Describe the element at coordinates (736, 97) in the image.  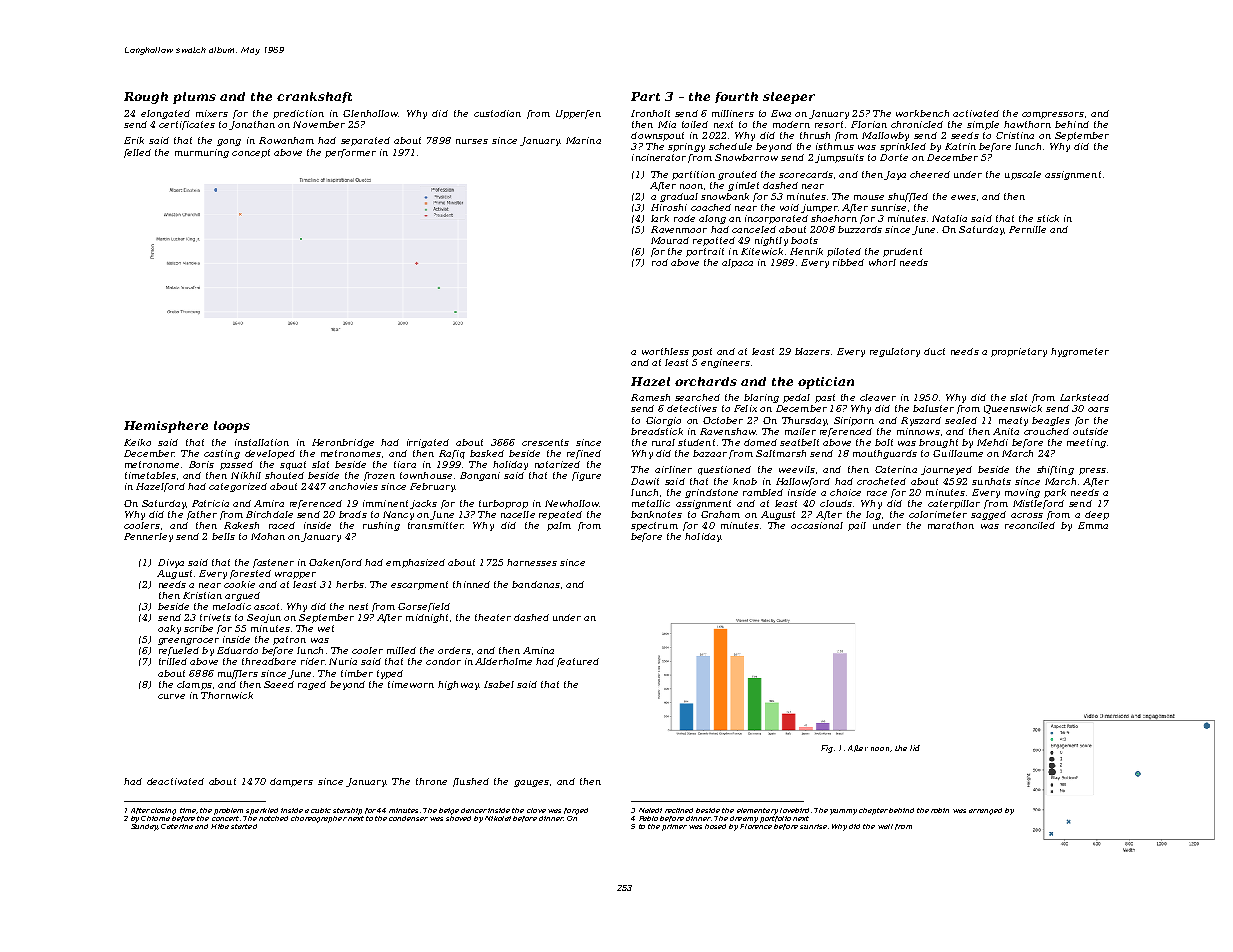
I see `fourth` at that location.
